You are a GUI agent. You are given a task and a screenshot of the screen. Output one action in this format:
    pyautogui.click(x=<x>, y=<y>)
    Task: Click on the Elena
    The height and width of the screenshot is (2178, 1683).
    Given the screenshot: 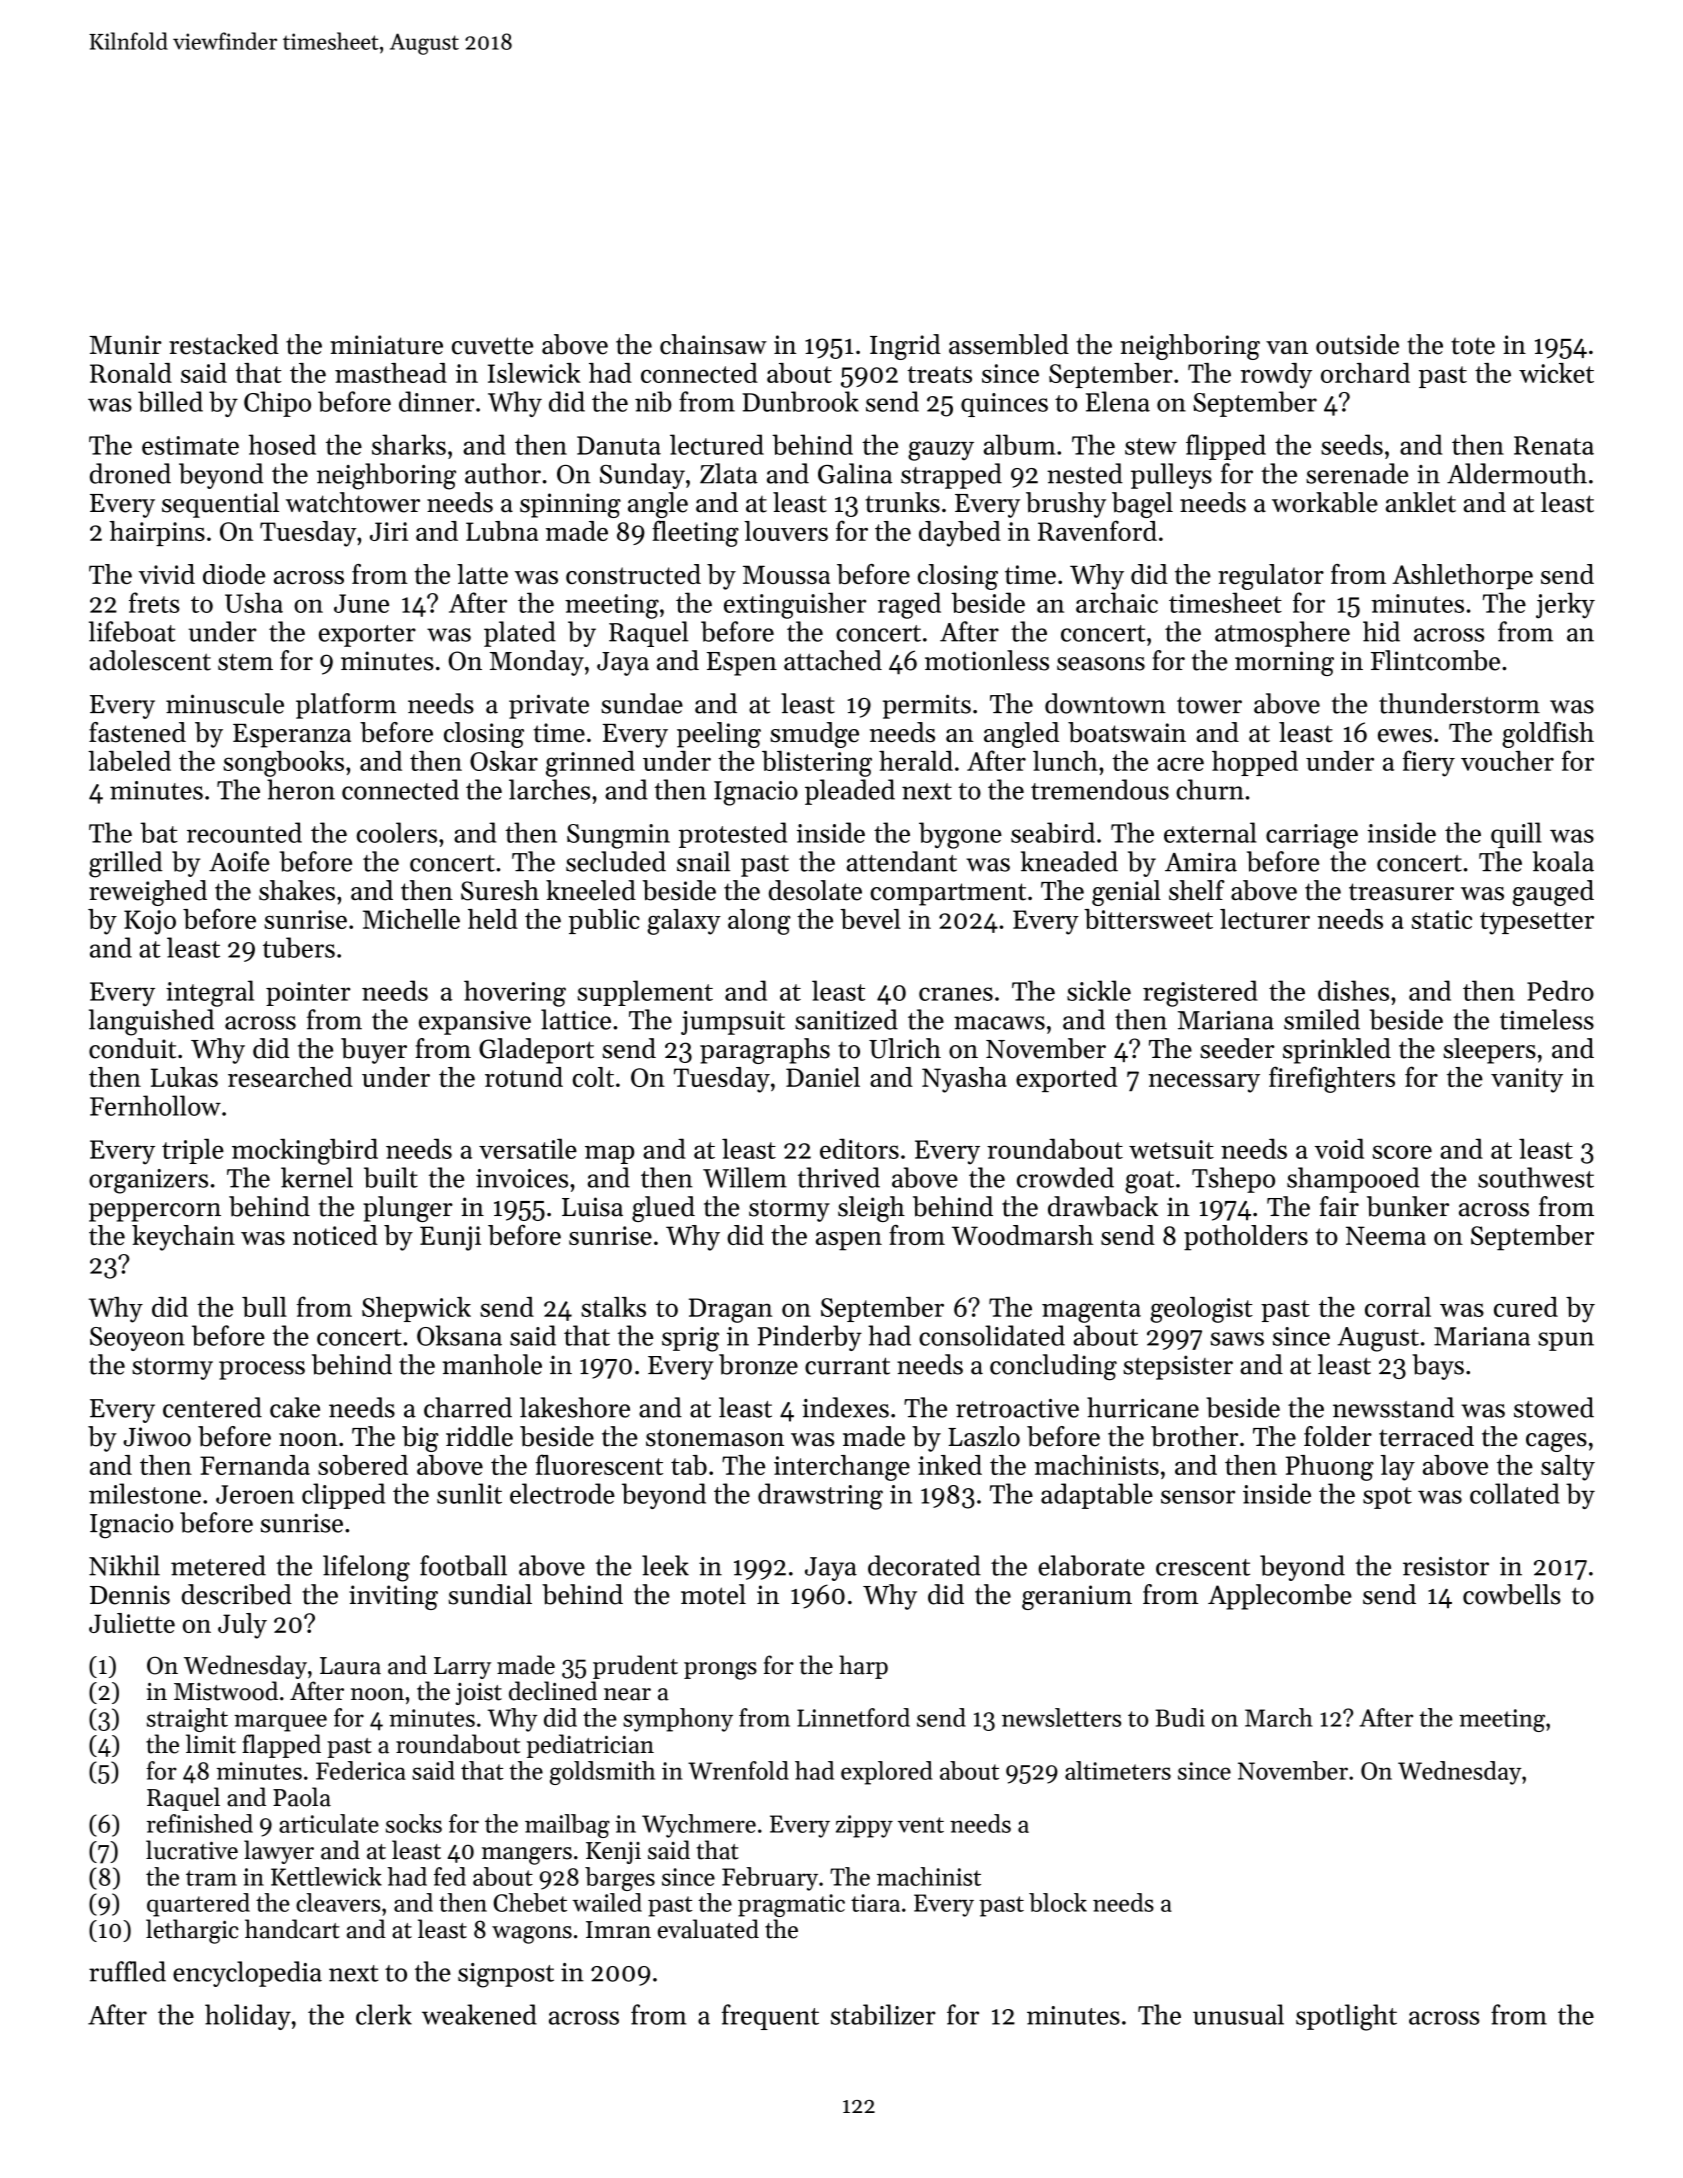 What is the action you would take?
    pyautogui.click(x=1118, y=401)
